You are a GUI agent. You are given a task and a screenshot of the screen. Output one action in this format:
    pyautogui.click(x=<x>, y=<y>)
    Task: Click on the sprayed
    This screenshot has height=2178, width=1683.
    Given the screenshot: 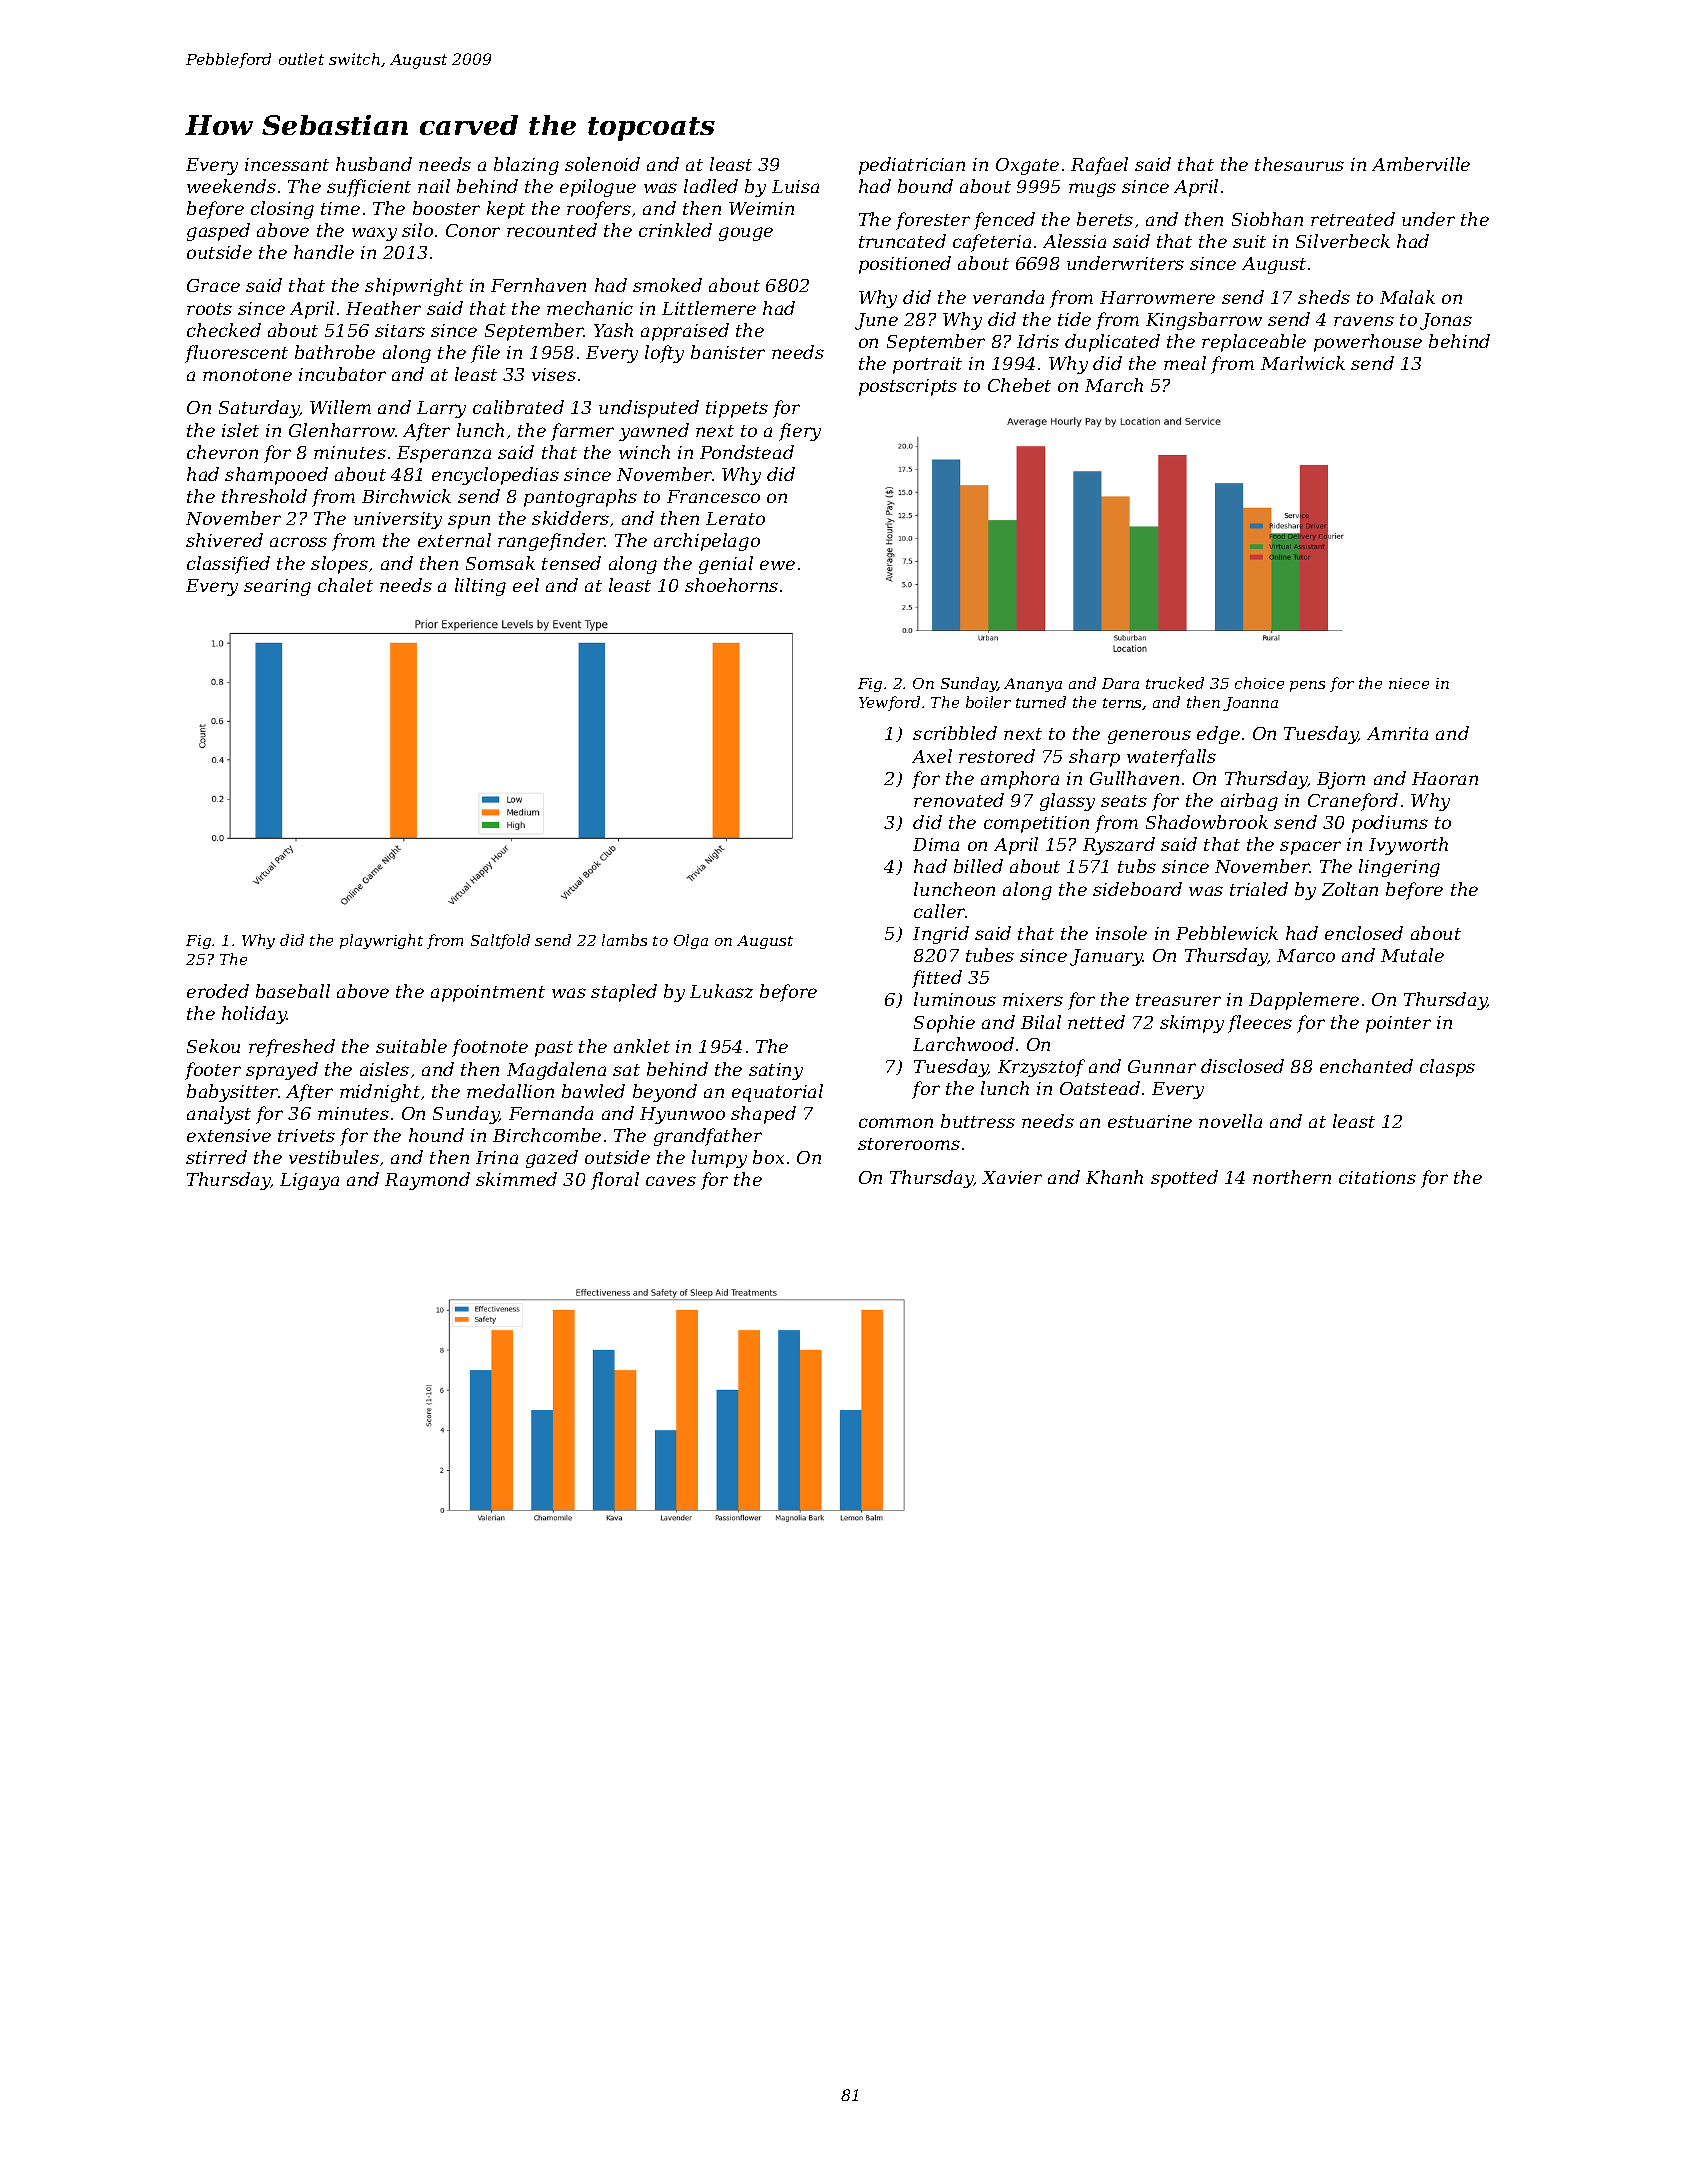 What is the action you would take?
    pyautogui.click(x=282, y=1071)
